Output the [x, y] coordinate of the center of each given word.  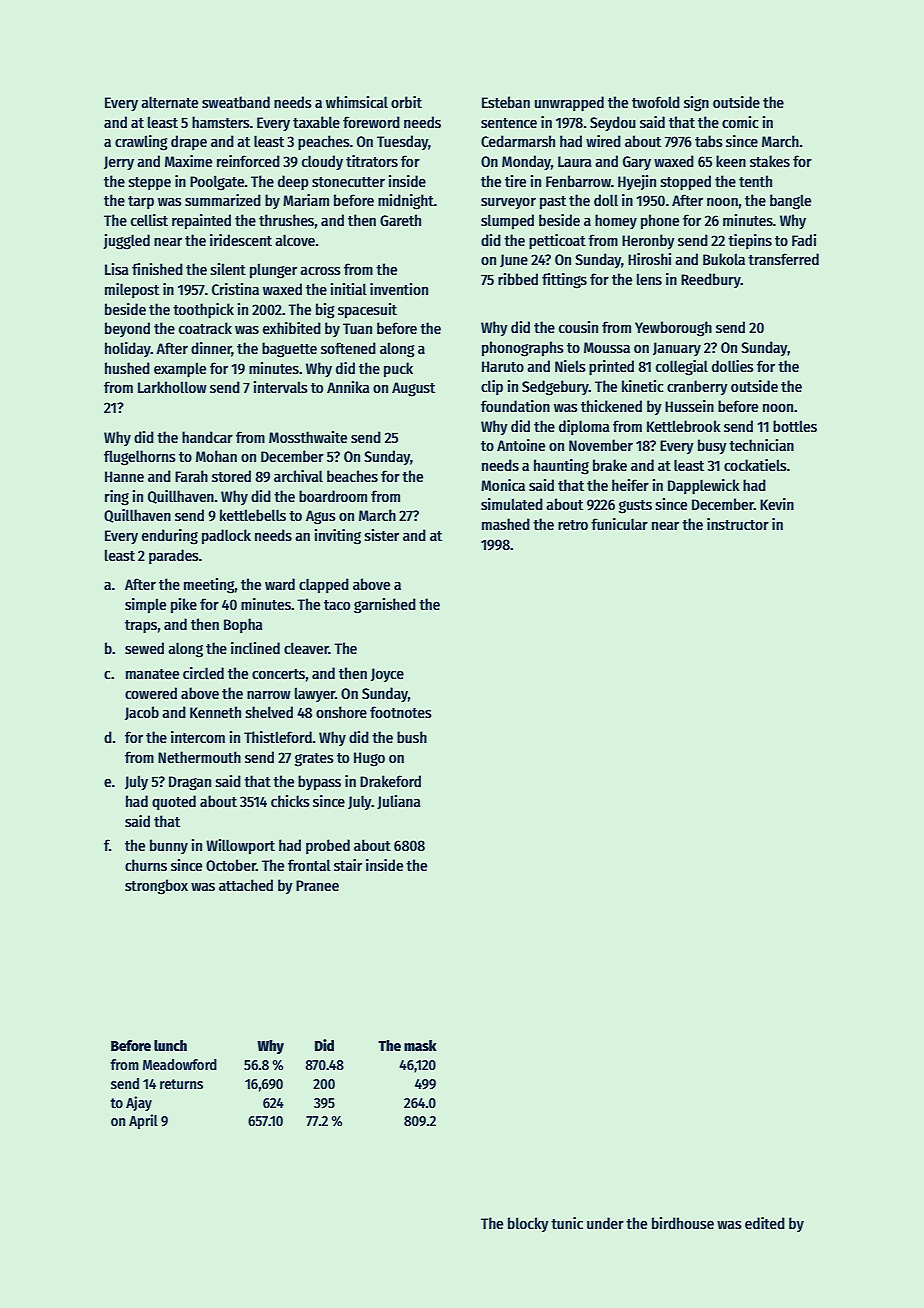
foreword [371, 122]
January [677, 349]
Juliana [398, 802]
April [143, 1121]
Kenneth [215, 712]
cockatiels [755, 465]
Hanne [124, 476]
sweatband [236, 102]
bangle [790, 202]
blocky [528, 1224]
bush [412, 737]
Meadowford [180, 1064]
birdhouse [683, 1223]
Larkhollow [172, 387]
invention [399, 289]
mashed [506, 524]
